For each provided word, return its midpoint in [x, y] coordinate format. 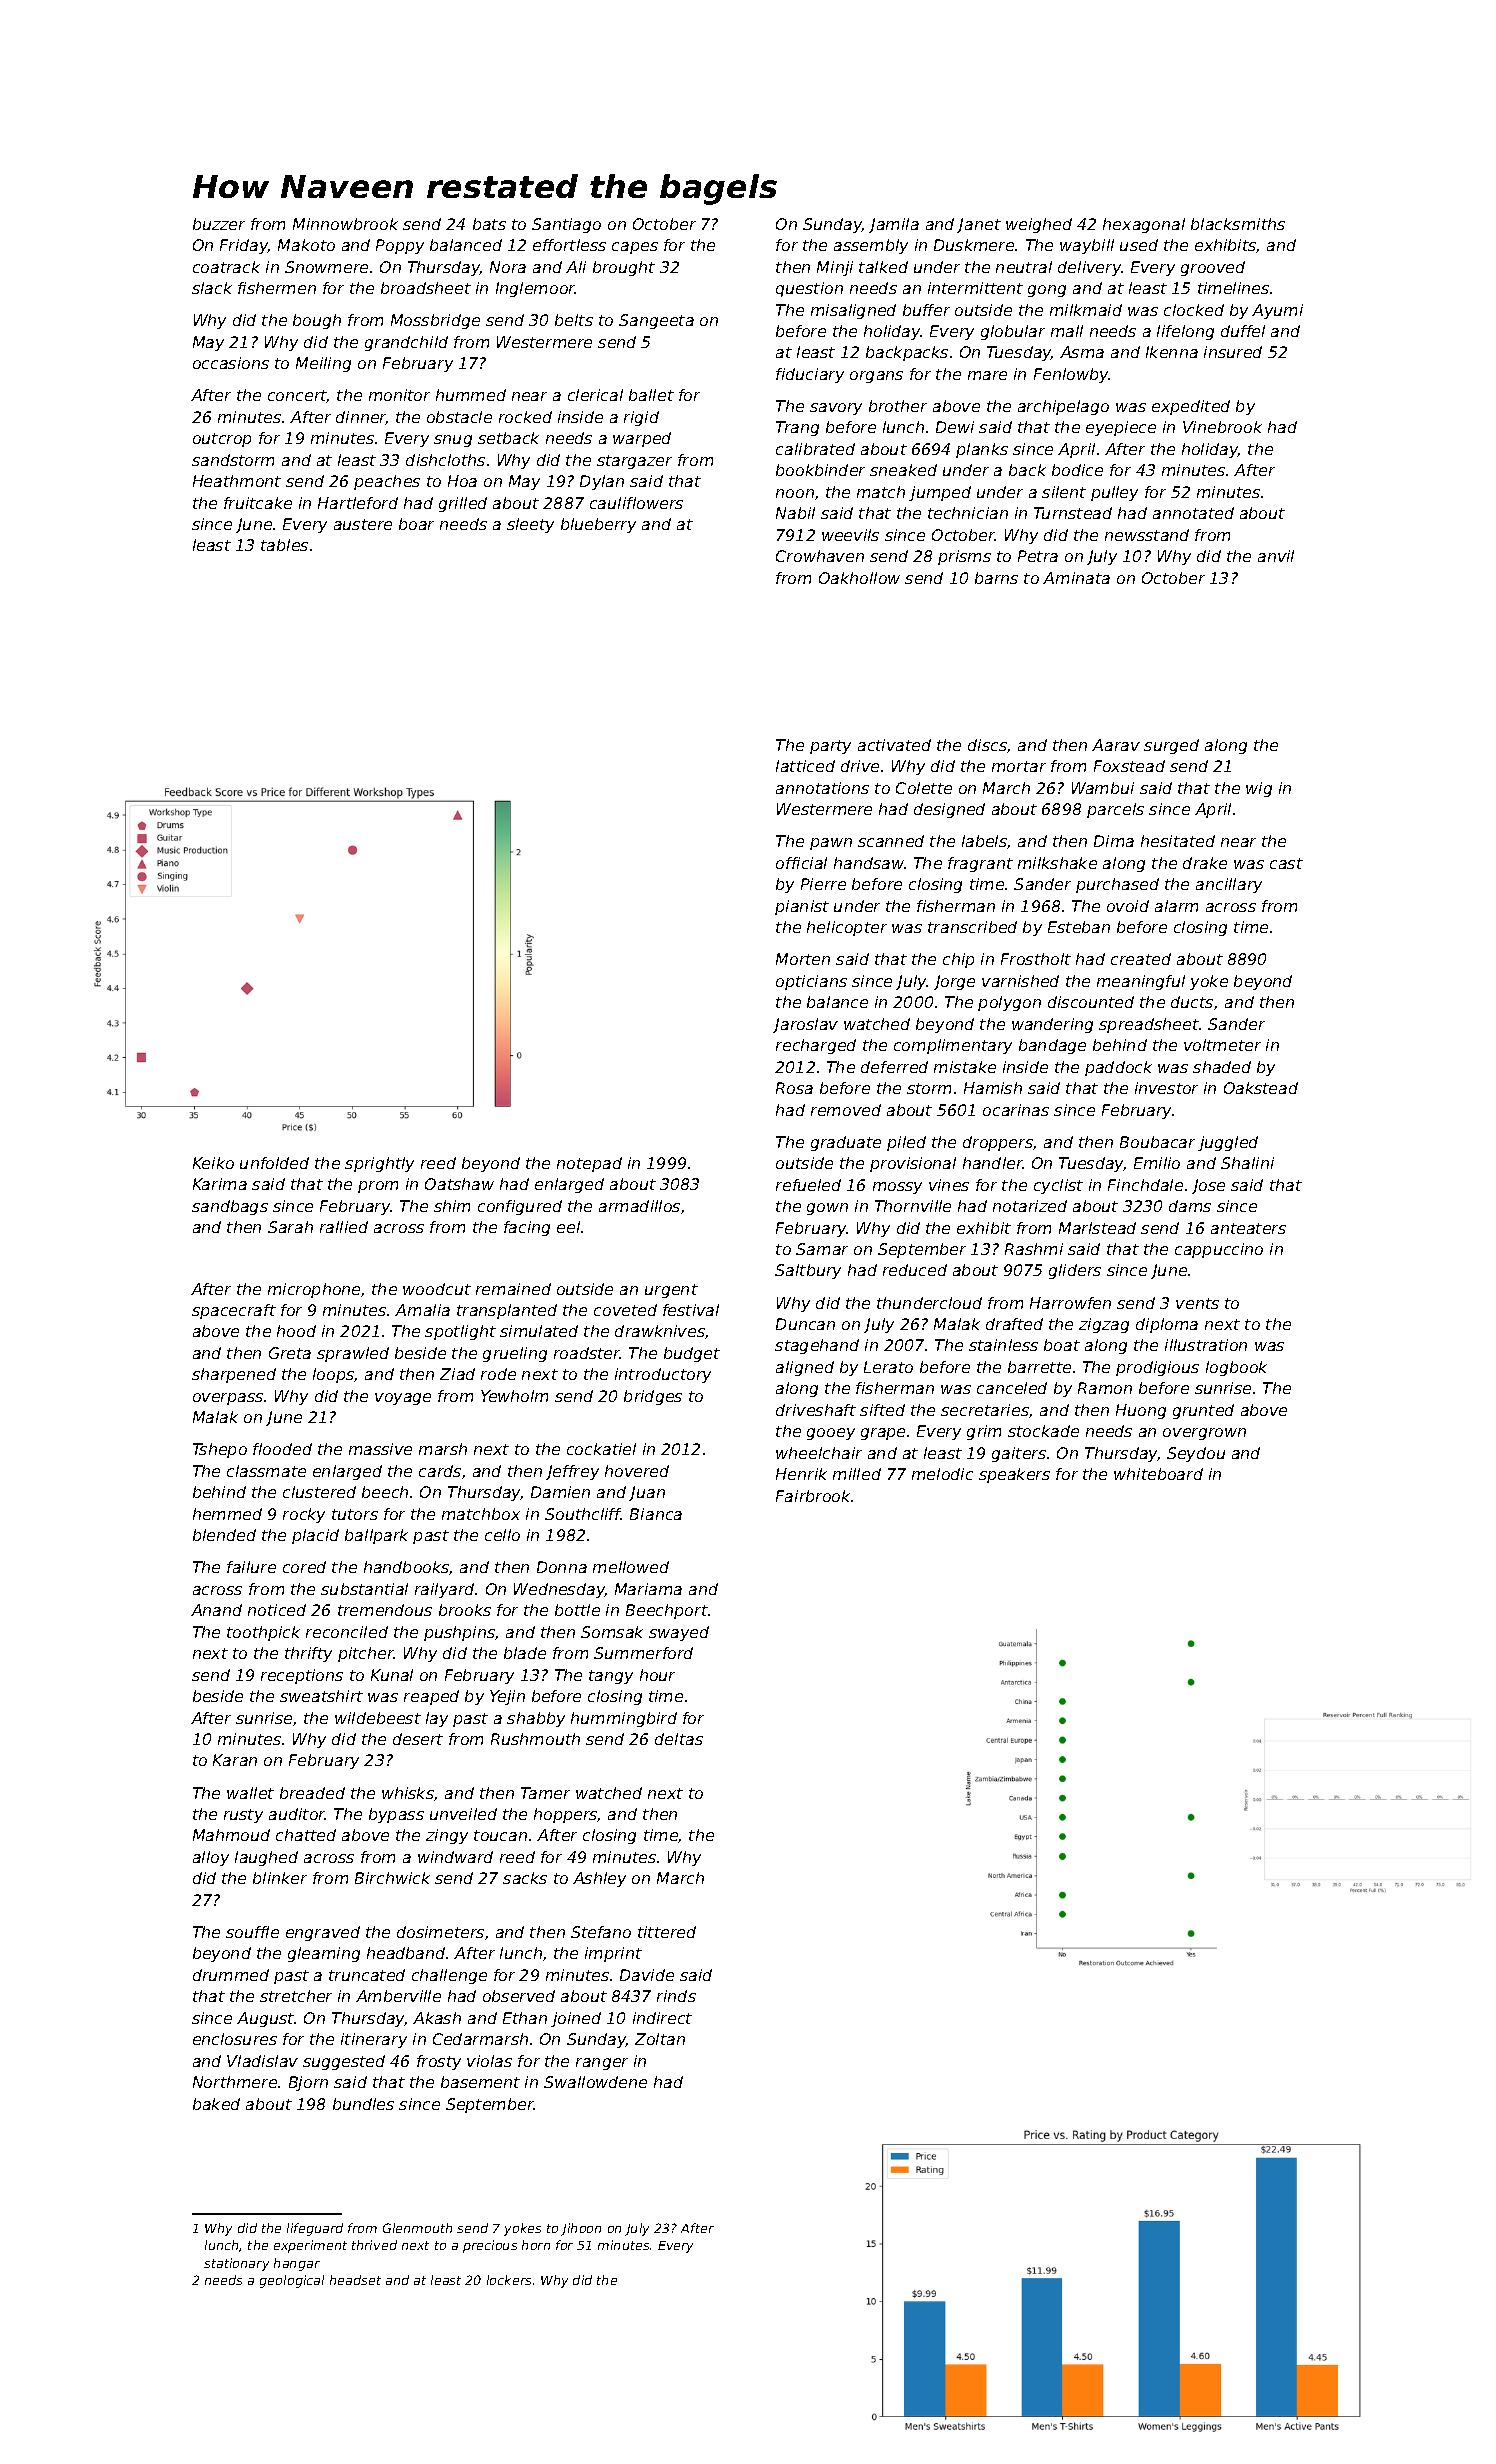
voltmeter [1222, 1045]
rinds [676, 1996]
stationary [236, 2264]
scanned [891, 841]
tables [284, 545]
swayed [679, 1633]
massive [380, 1449]
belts [574, 320]
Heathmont [237, 481]
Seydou [1196, 1454]
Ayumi [1277, 311]
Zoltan [660, 2039]
